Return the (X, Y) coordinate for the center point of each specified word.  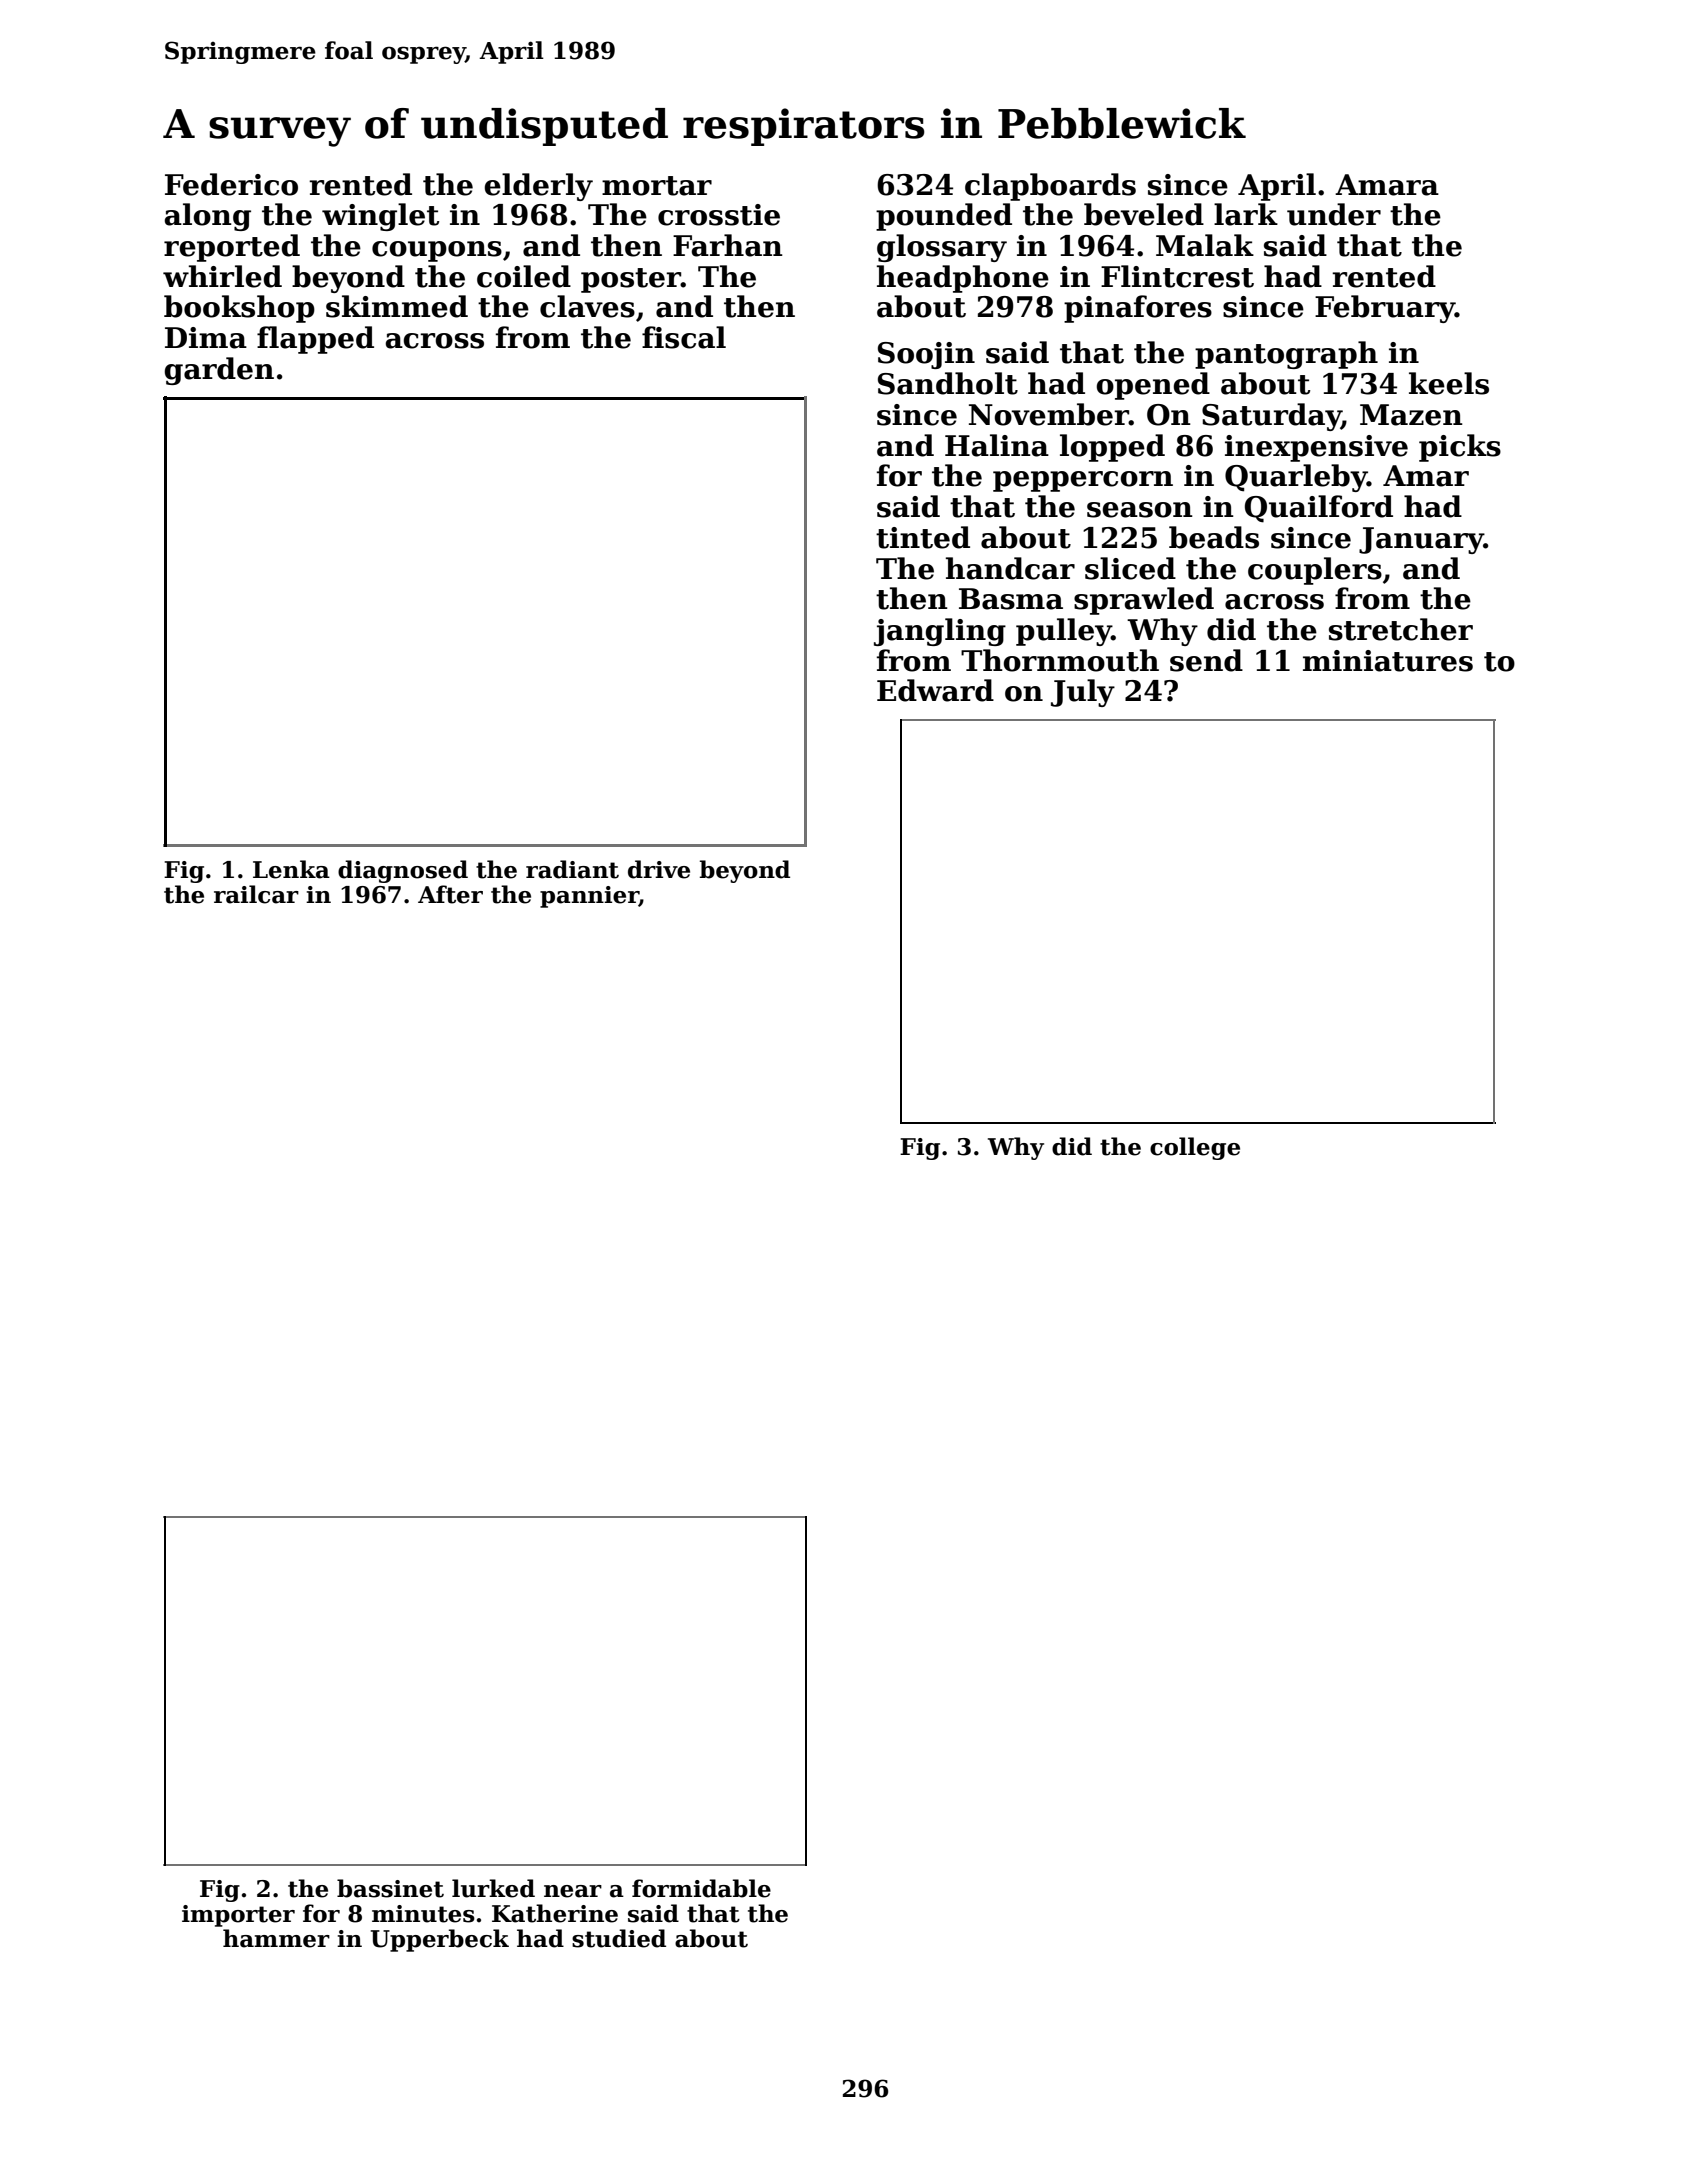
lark (1246, 214)
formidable (701, 1888)
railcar (256, 894)
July (1083, 693)
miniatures (1388, 661)
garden (219, 371)
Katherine (555, 1913)
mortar (657, 186)
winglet (380, 217)
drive (659, 869)
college (1195, 1148)
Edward (935, 690)
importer (238, 1916)
